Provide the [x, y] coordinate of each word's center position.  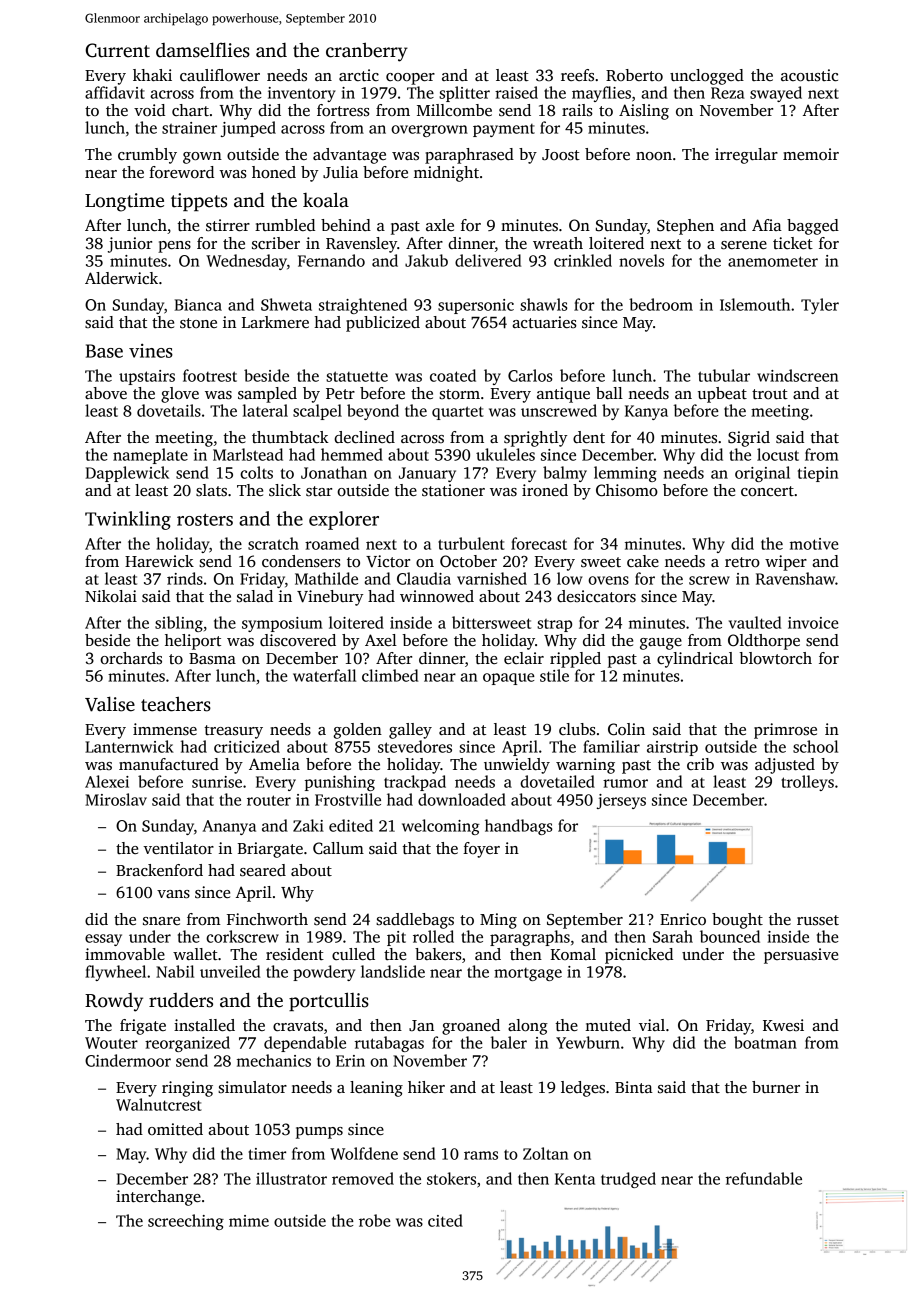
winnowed [437, 596]
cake [643, 561]
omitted [175, 1129]
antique [563, 395]
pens [174, 247]
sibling [179, 624]
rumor [625, 783]
